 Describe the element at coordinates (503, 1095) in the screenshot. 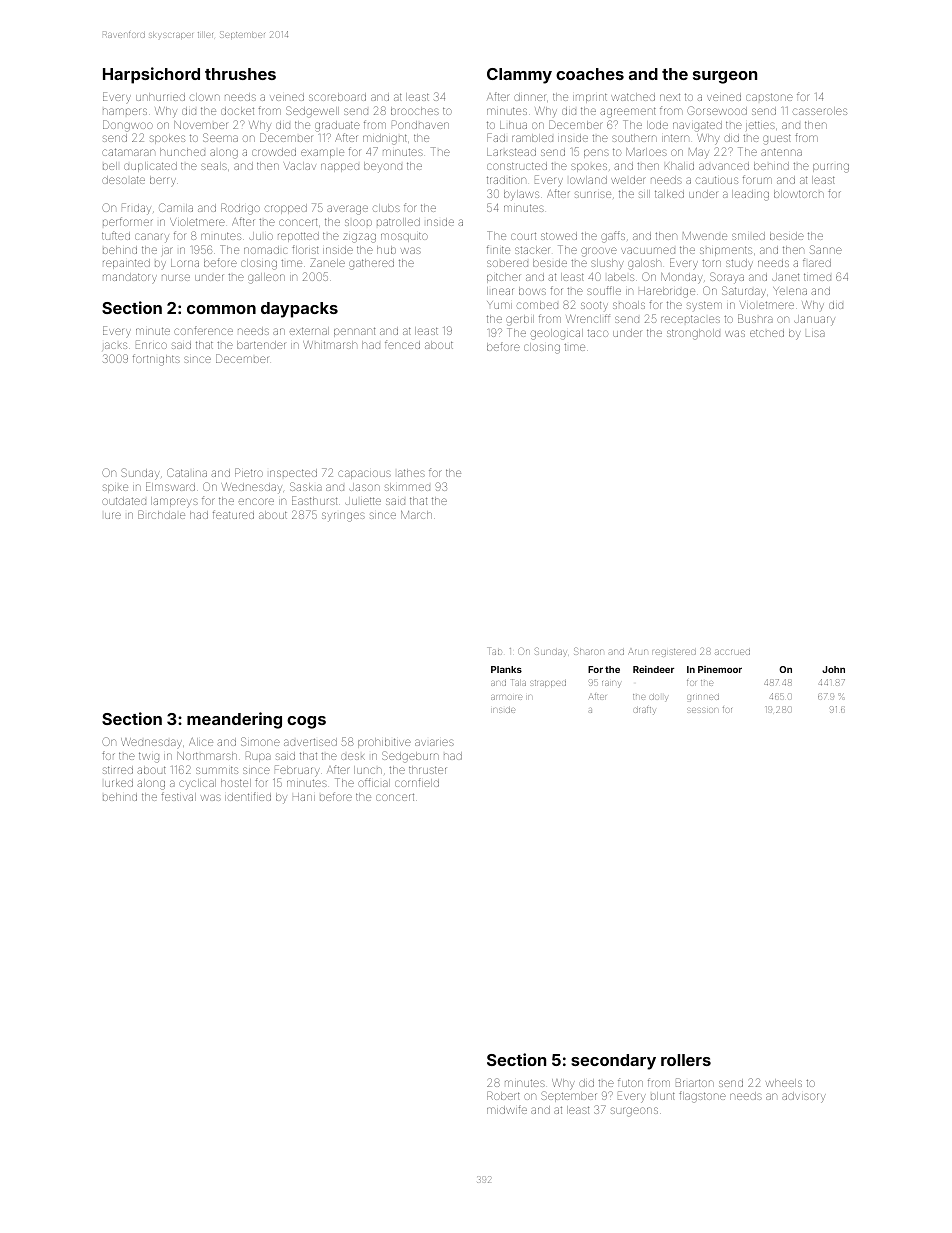

I see `Robert` at that location.
